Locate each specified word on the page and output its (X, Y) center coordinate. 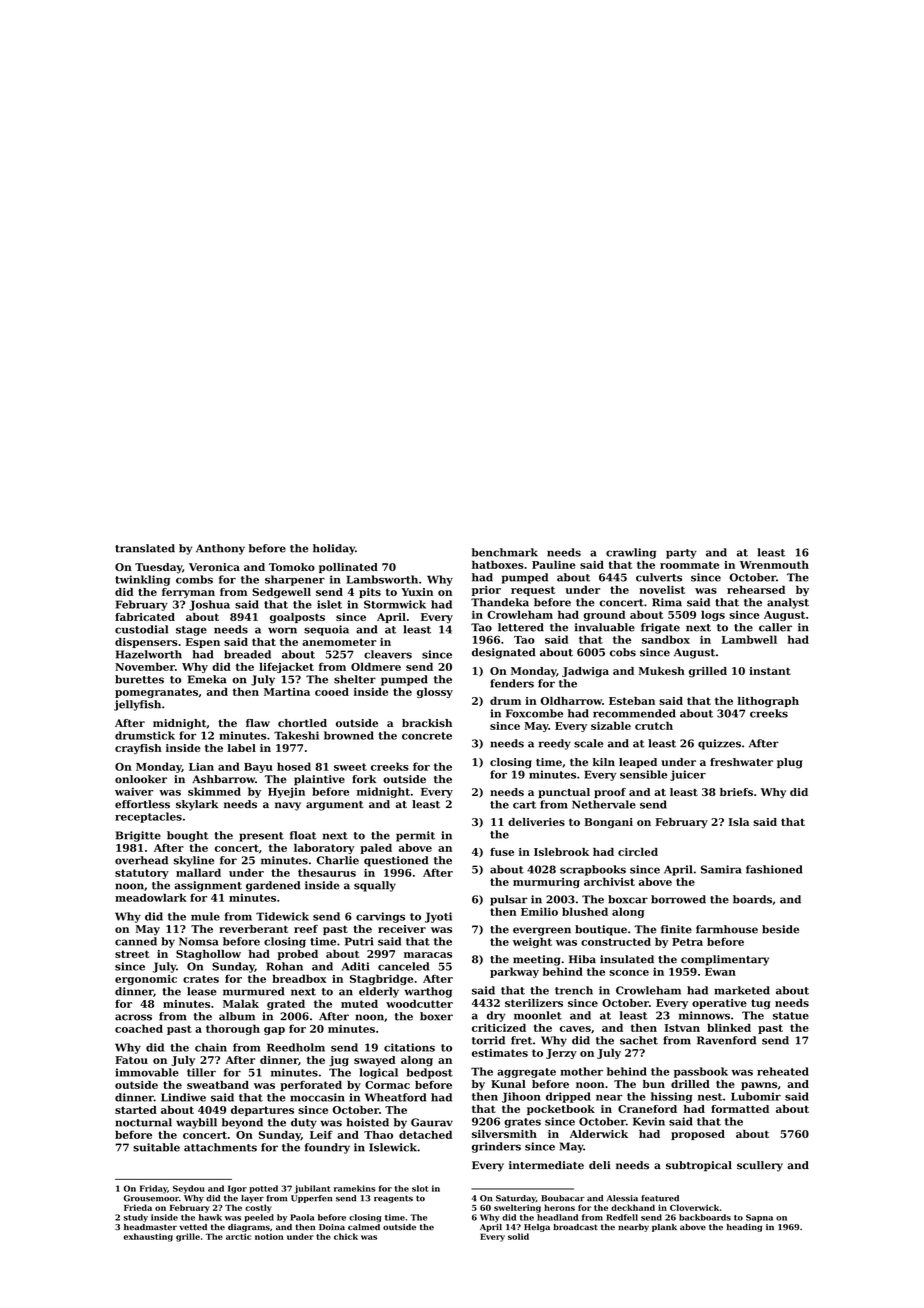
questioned (396, 861)
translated (145, 548)
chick (346, 1236)
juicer (688, 775)
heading (744, 1228)
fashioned (774, 869)
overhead (141, 860)
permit (415, 836)
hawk (210, 1217)
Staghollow (208, 955)
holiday (334, 549)
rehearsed (756, 589)
